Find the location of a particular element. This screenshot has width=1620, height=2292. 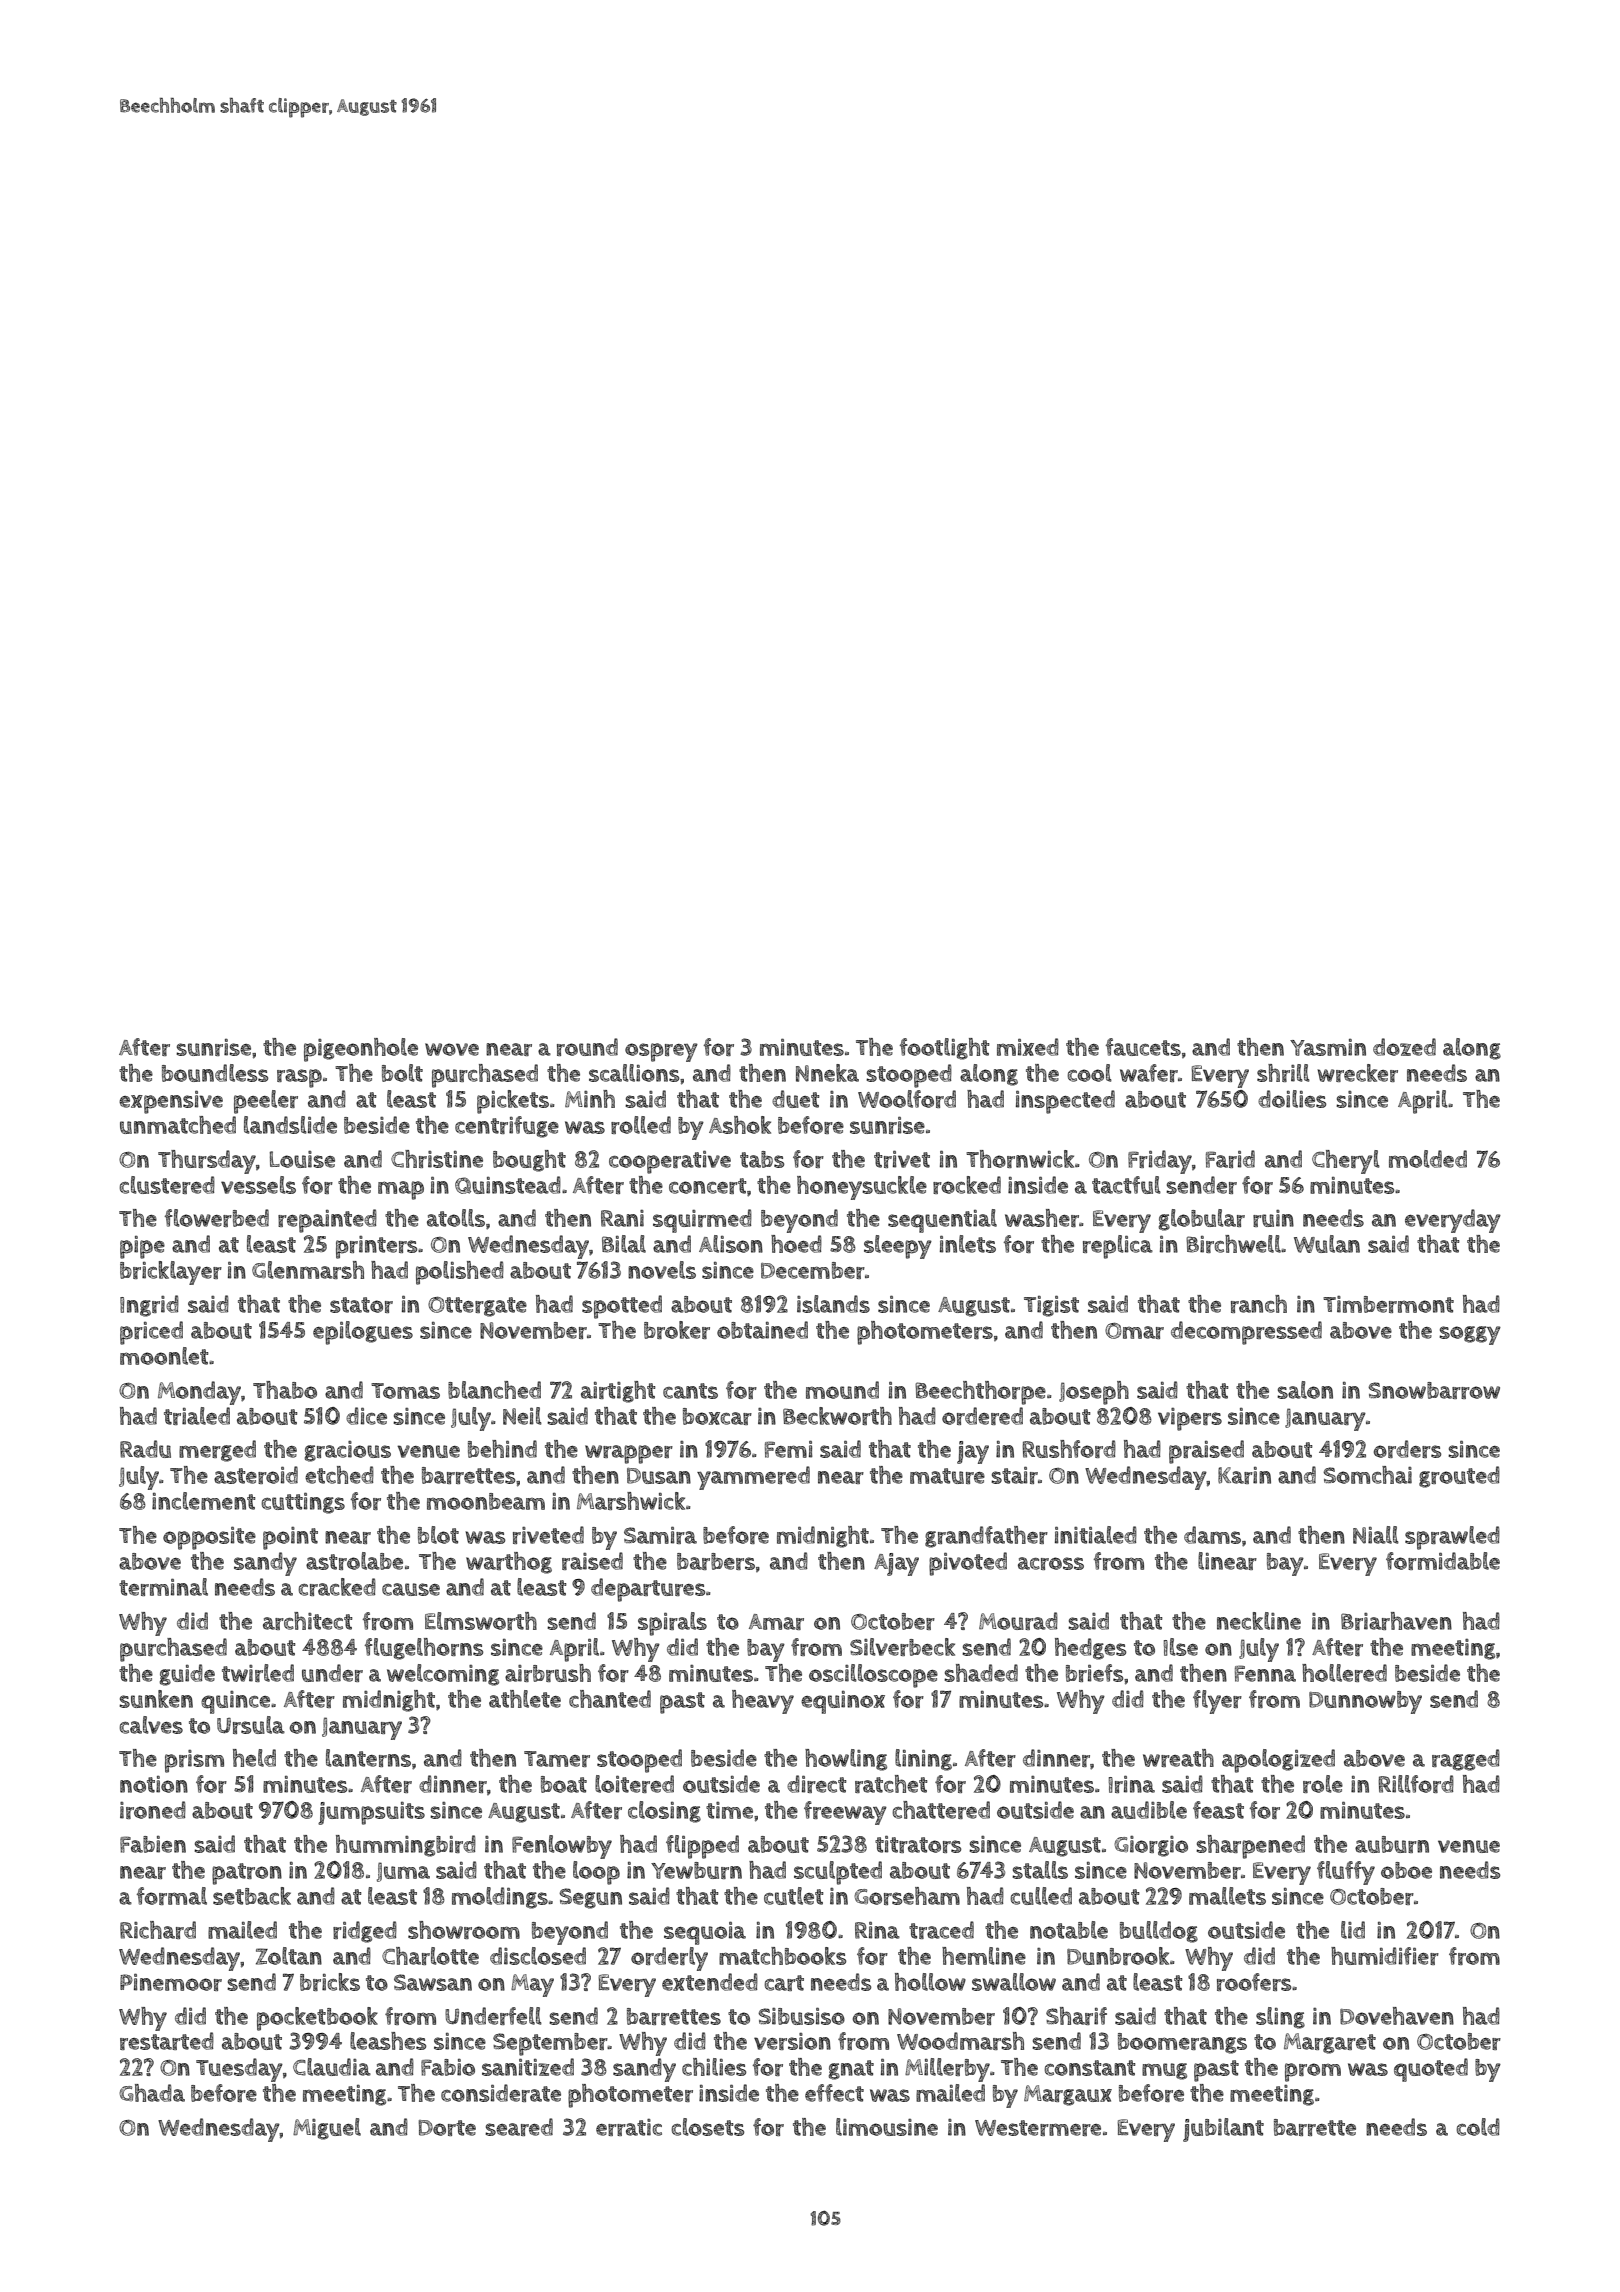

moonlet is located at coordinates (164, 1356).
